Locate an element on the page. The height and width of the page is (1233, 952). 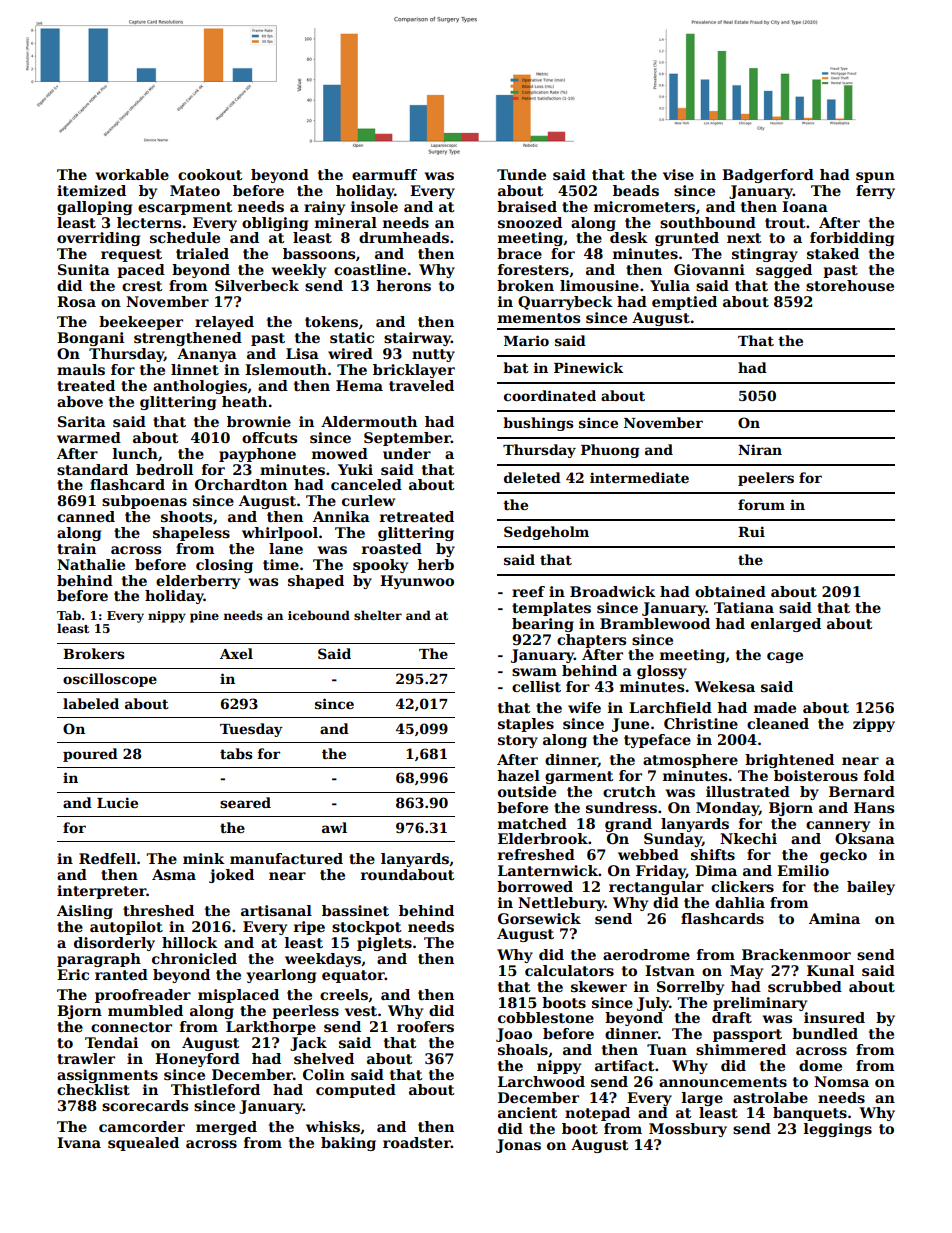
canned is located at coordinates (86, 516).
